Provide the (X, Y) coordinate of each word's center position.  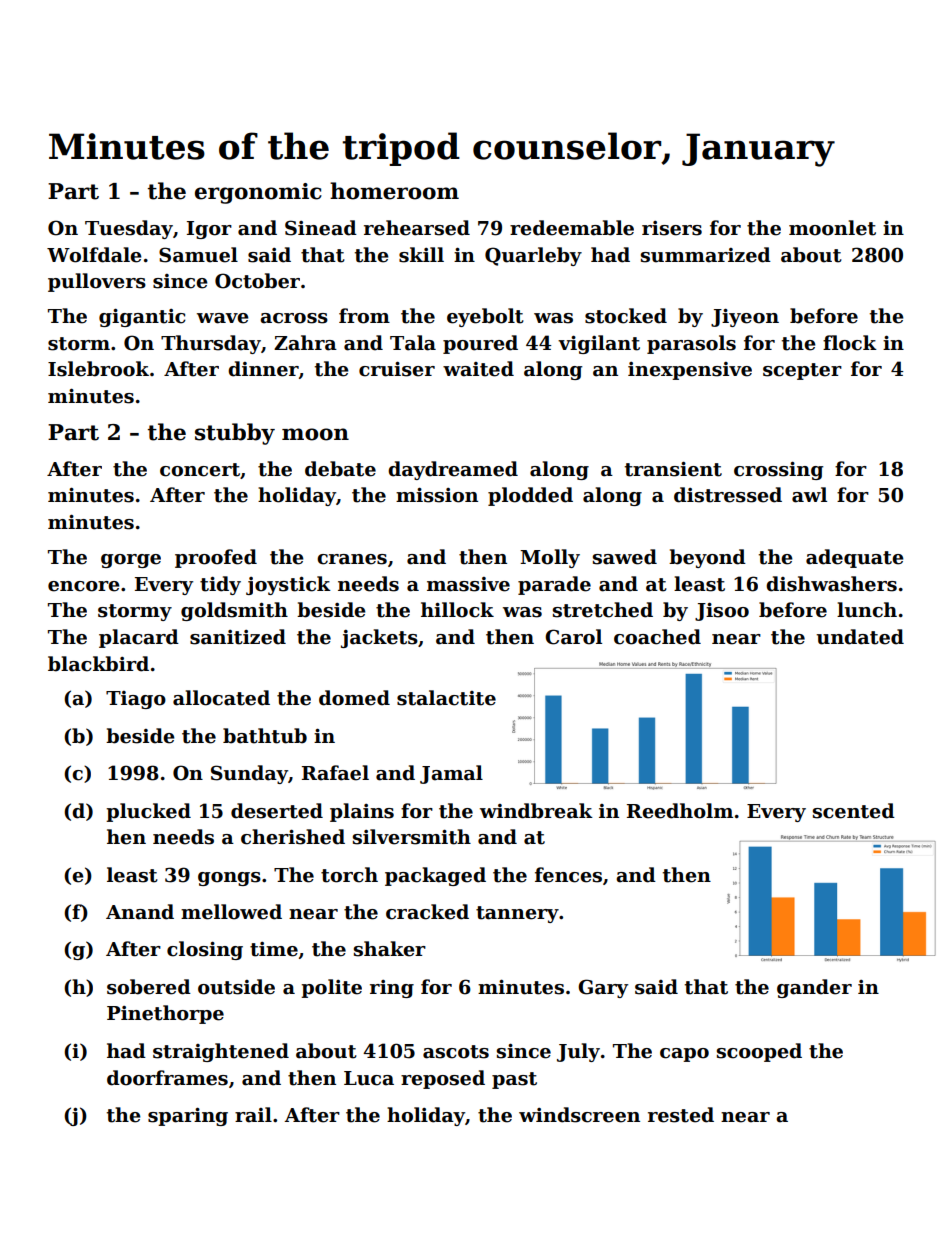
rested (681, 1115)
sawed (625, 557)
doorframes (167, 1078)
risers (672, 228)
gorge (131, 561)
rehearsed (417, 228)
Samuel (198, 255)
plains (362, 812)
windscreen (579, 1115)
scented (854, 811)
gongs (229, 879)
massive (468, 584)
